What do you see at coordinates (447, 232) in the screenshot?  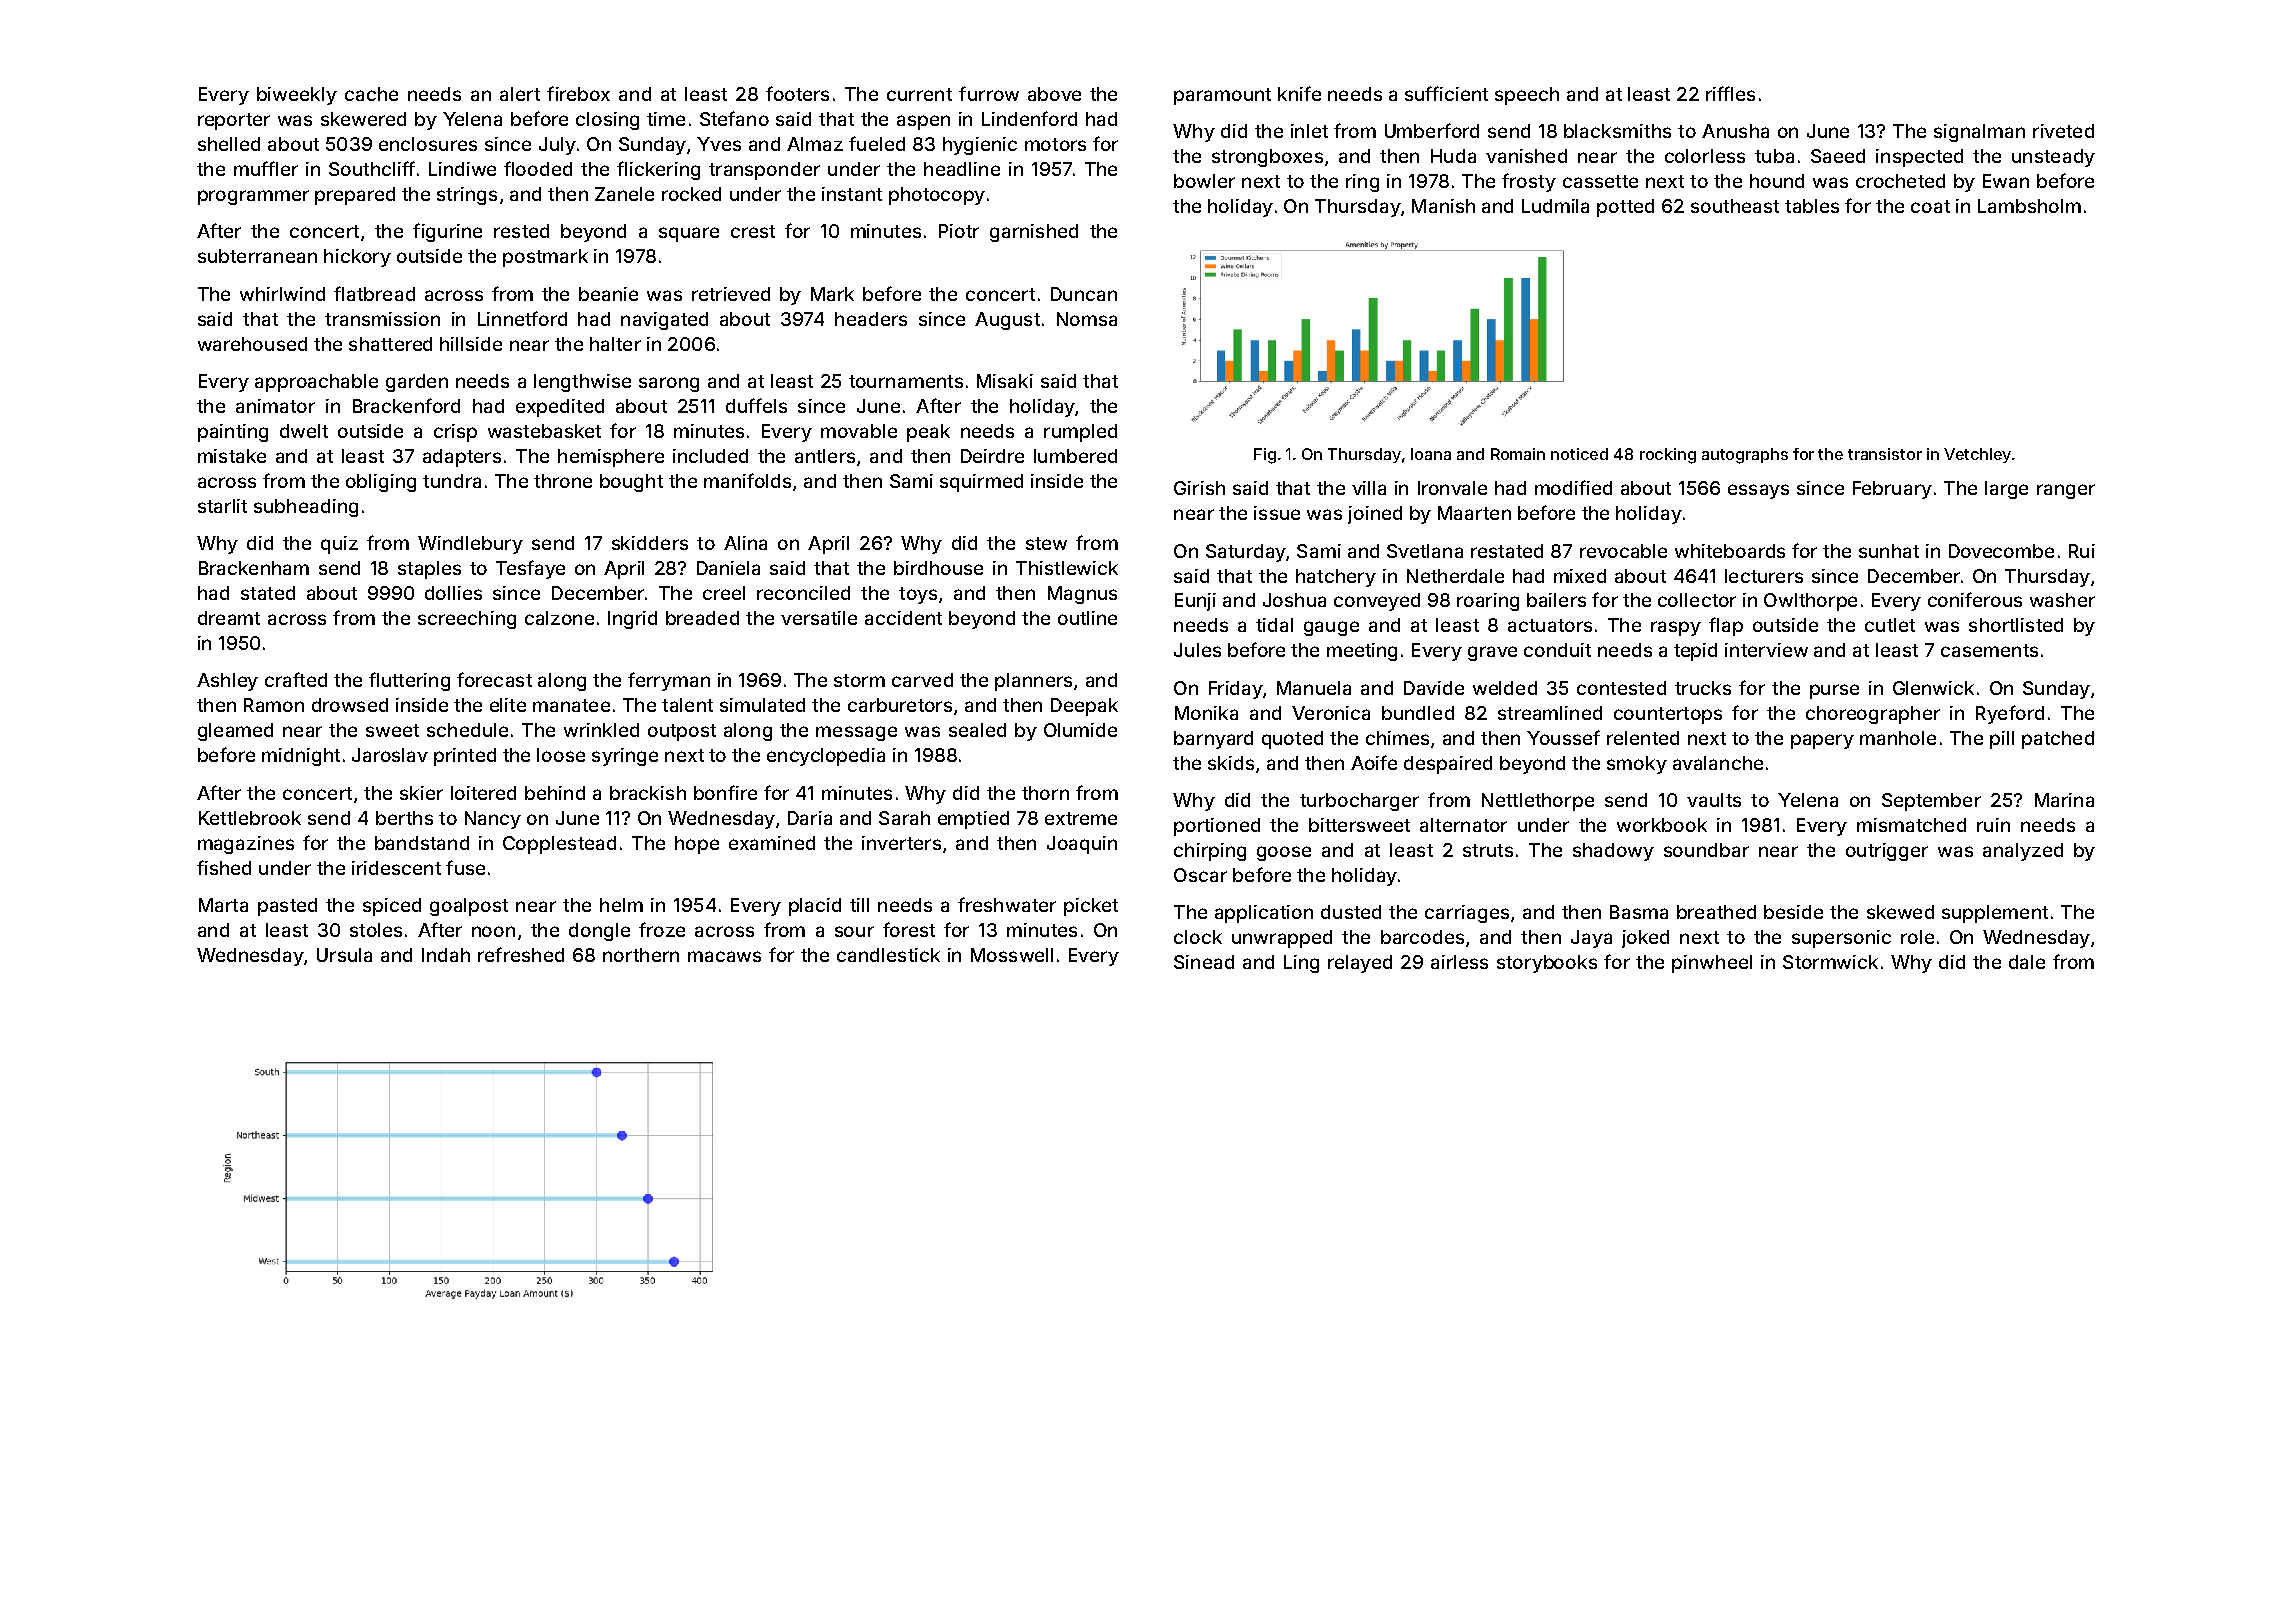 I see `figurine` at bounding box center [447, 232].
